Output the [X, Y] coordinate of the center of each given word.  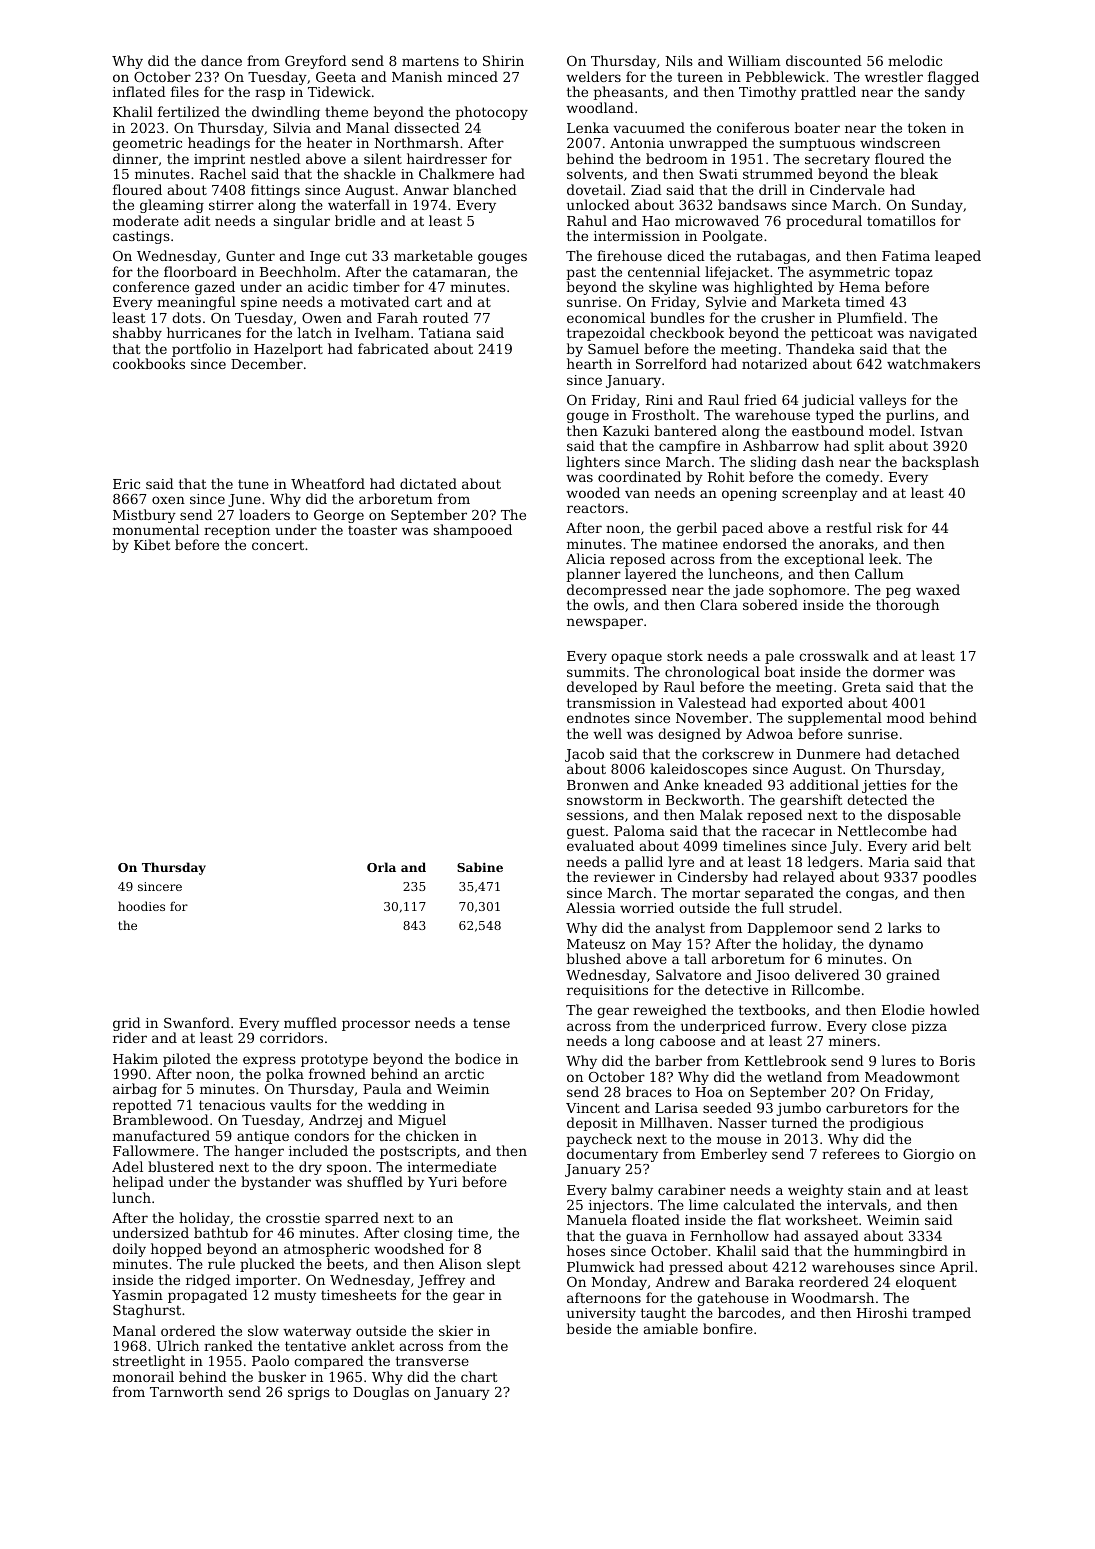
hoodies [141, 906]
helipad [138, 1183]
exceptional [824, 560]
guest [586, 832]
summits [596, 672]
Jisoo [772, 976]
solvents [595, 173]
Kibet [152, 544]
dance [221, 60]
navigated [943, 334]
